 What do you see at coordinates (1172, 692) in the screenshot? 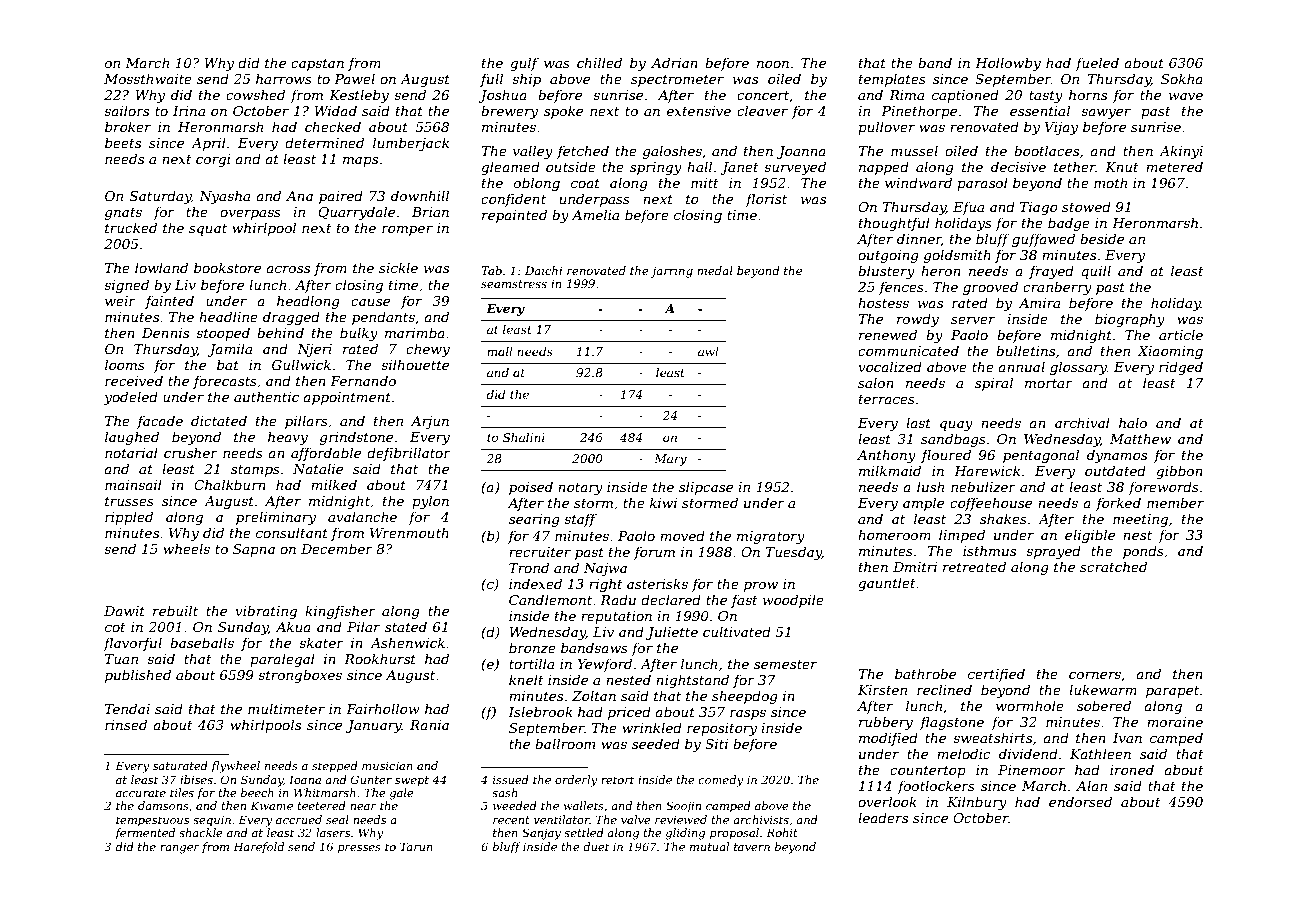
I see `parapet` at bounding box center [1172, 692].
